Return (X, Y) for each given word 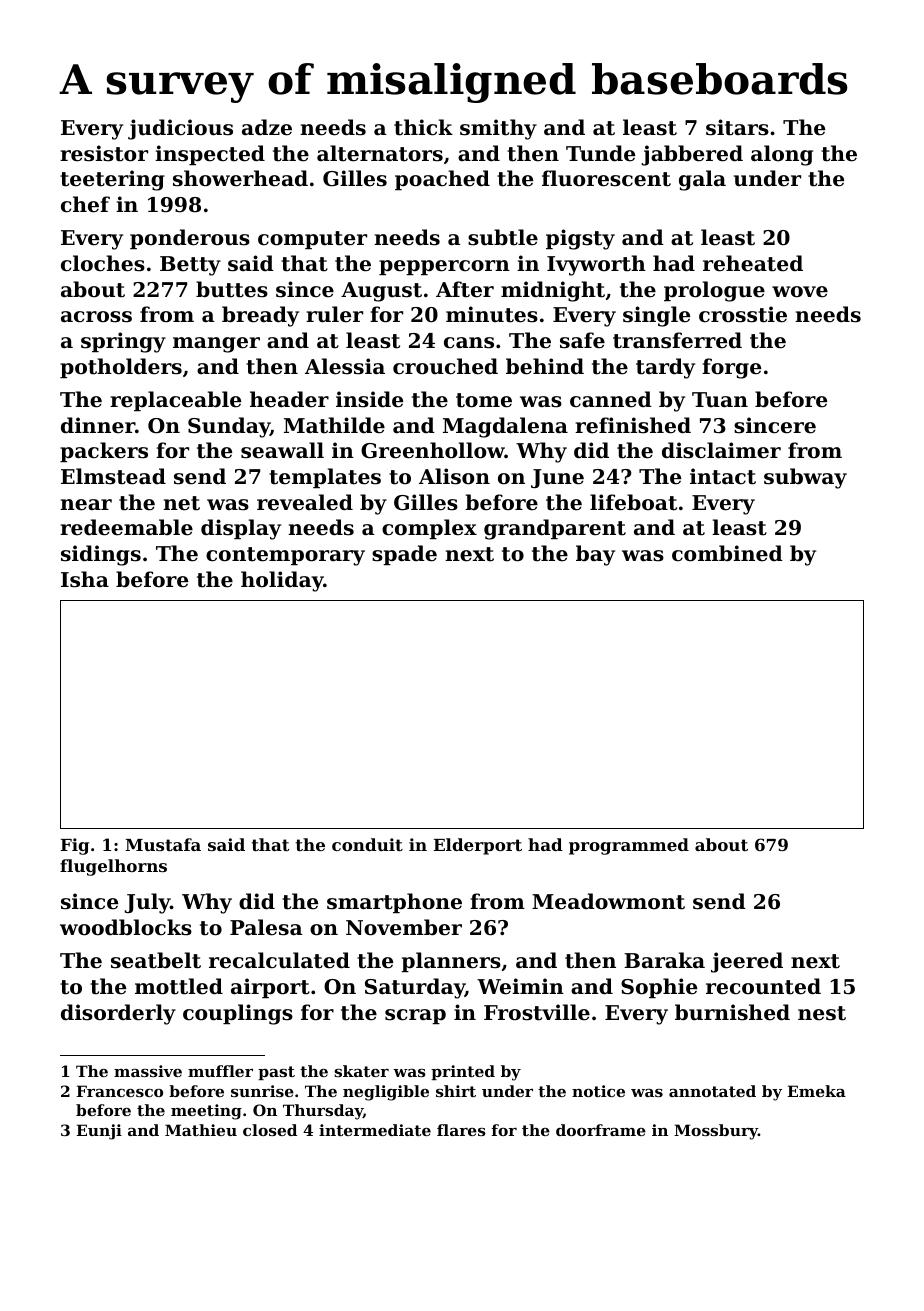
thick (423, 127)
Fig (75, 846)
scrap (415, 1016)
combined (727, 553)
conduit (367, 844)
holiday (282, 581)
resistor (104, 153)
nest (822, 1013)
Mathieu (201, 1130)
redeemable (126, 527)
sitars (737, 127)
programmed (629, 846)
